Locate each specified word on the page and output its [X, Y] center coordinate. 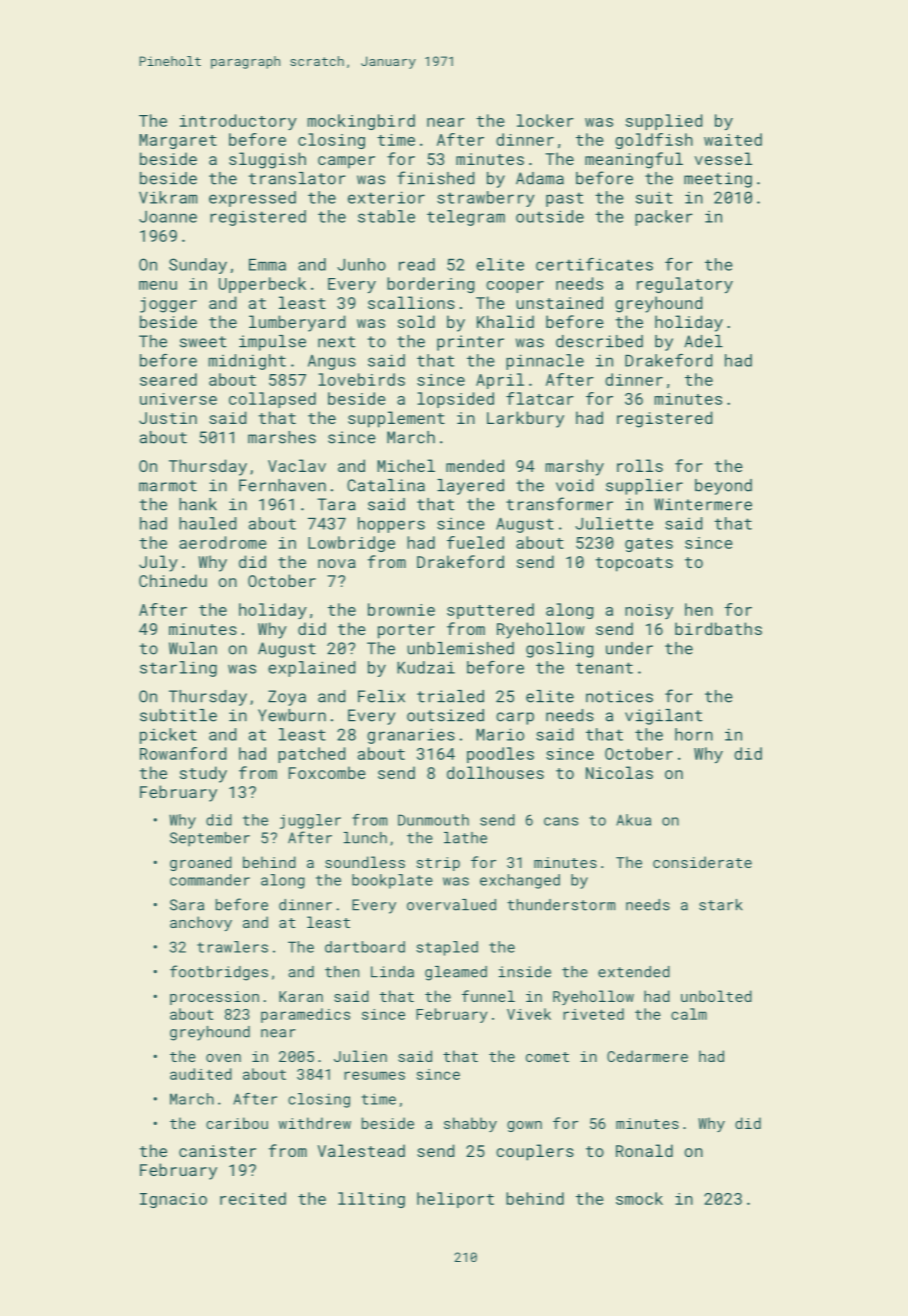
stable [386, 216]
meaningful [634, 160]
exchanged [520, 881]
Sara [187, 905]
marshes [282, 437]
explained [311, 669]
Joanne [168, 217]
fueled [475, 542]
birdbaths [718, 628]
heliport [455, 1200]
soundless [365, 862]
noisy [649, 611]
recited [253, 1198]
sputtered [490, 611]
